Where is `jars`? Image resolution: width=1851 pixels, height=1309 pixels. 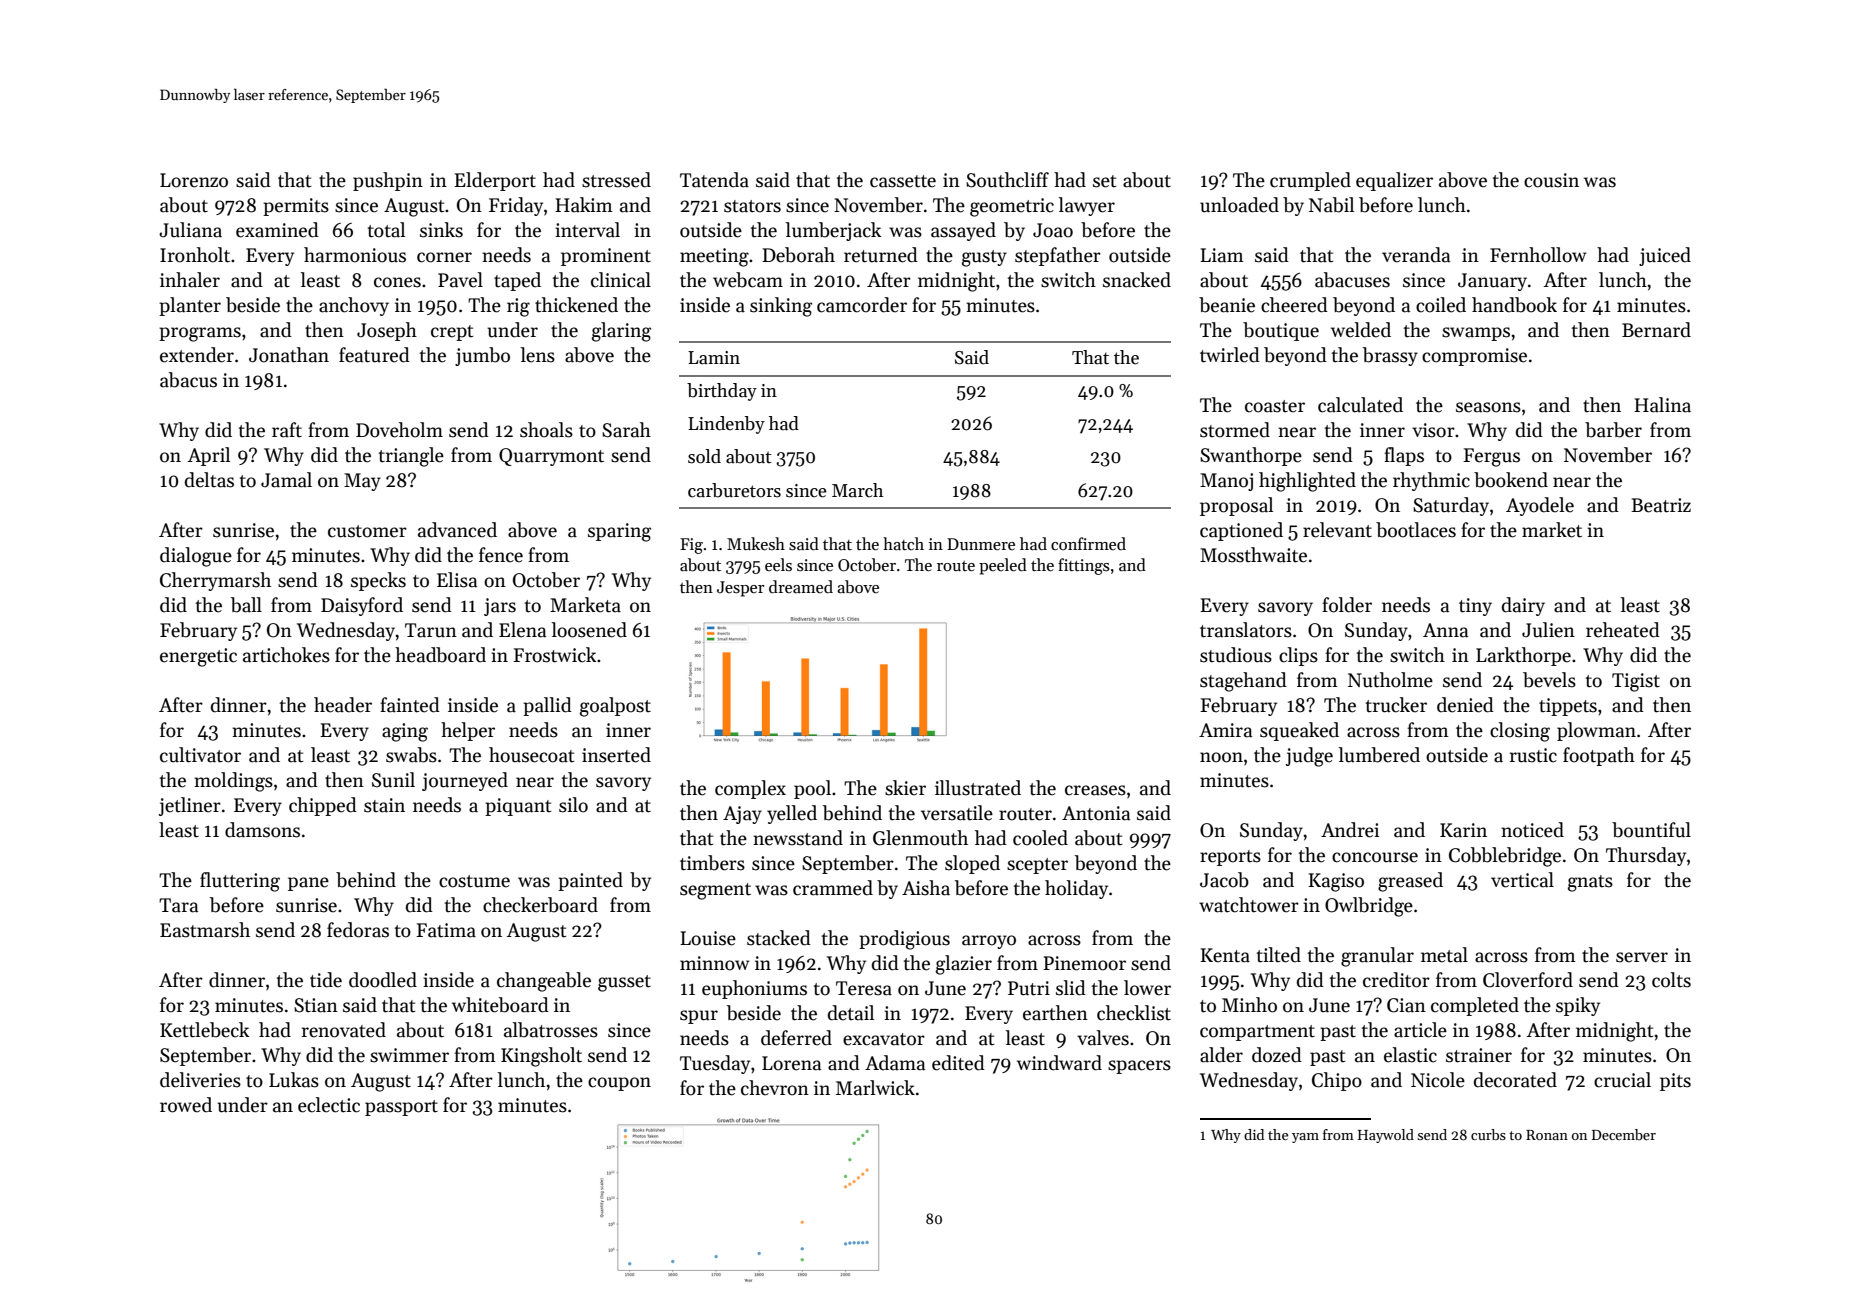
jars is located at coordinates (500, 607).
